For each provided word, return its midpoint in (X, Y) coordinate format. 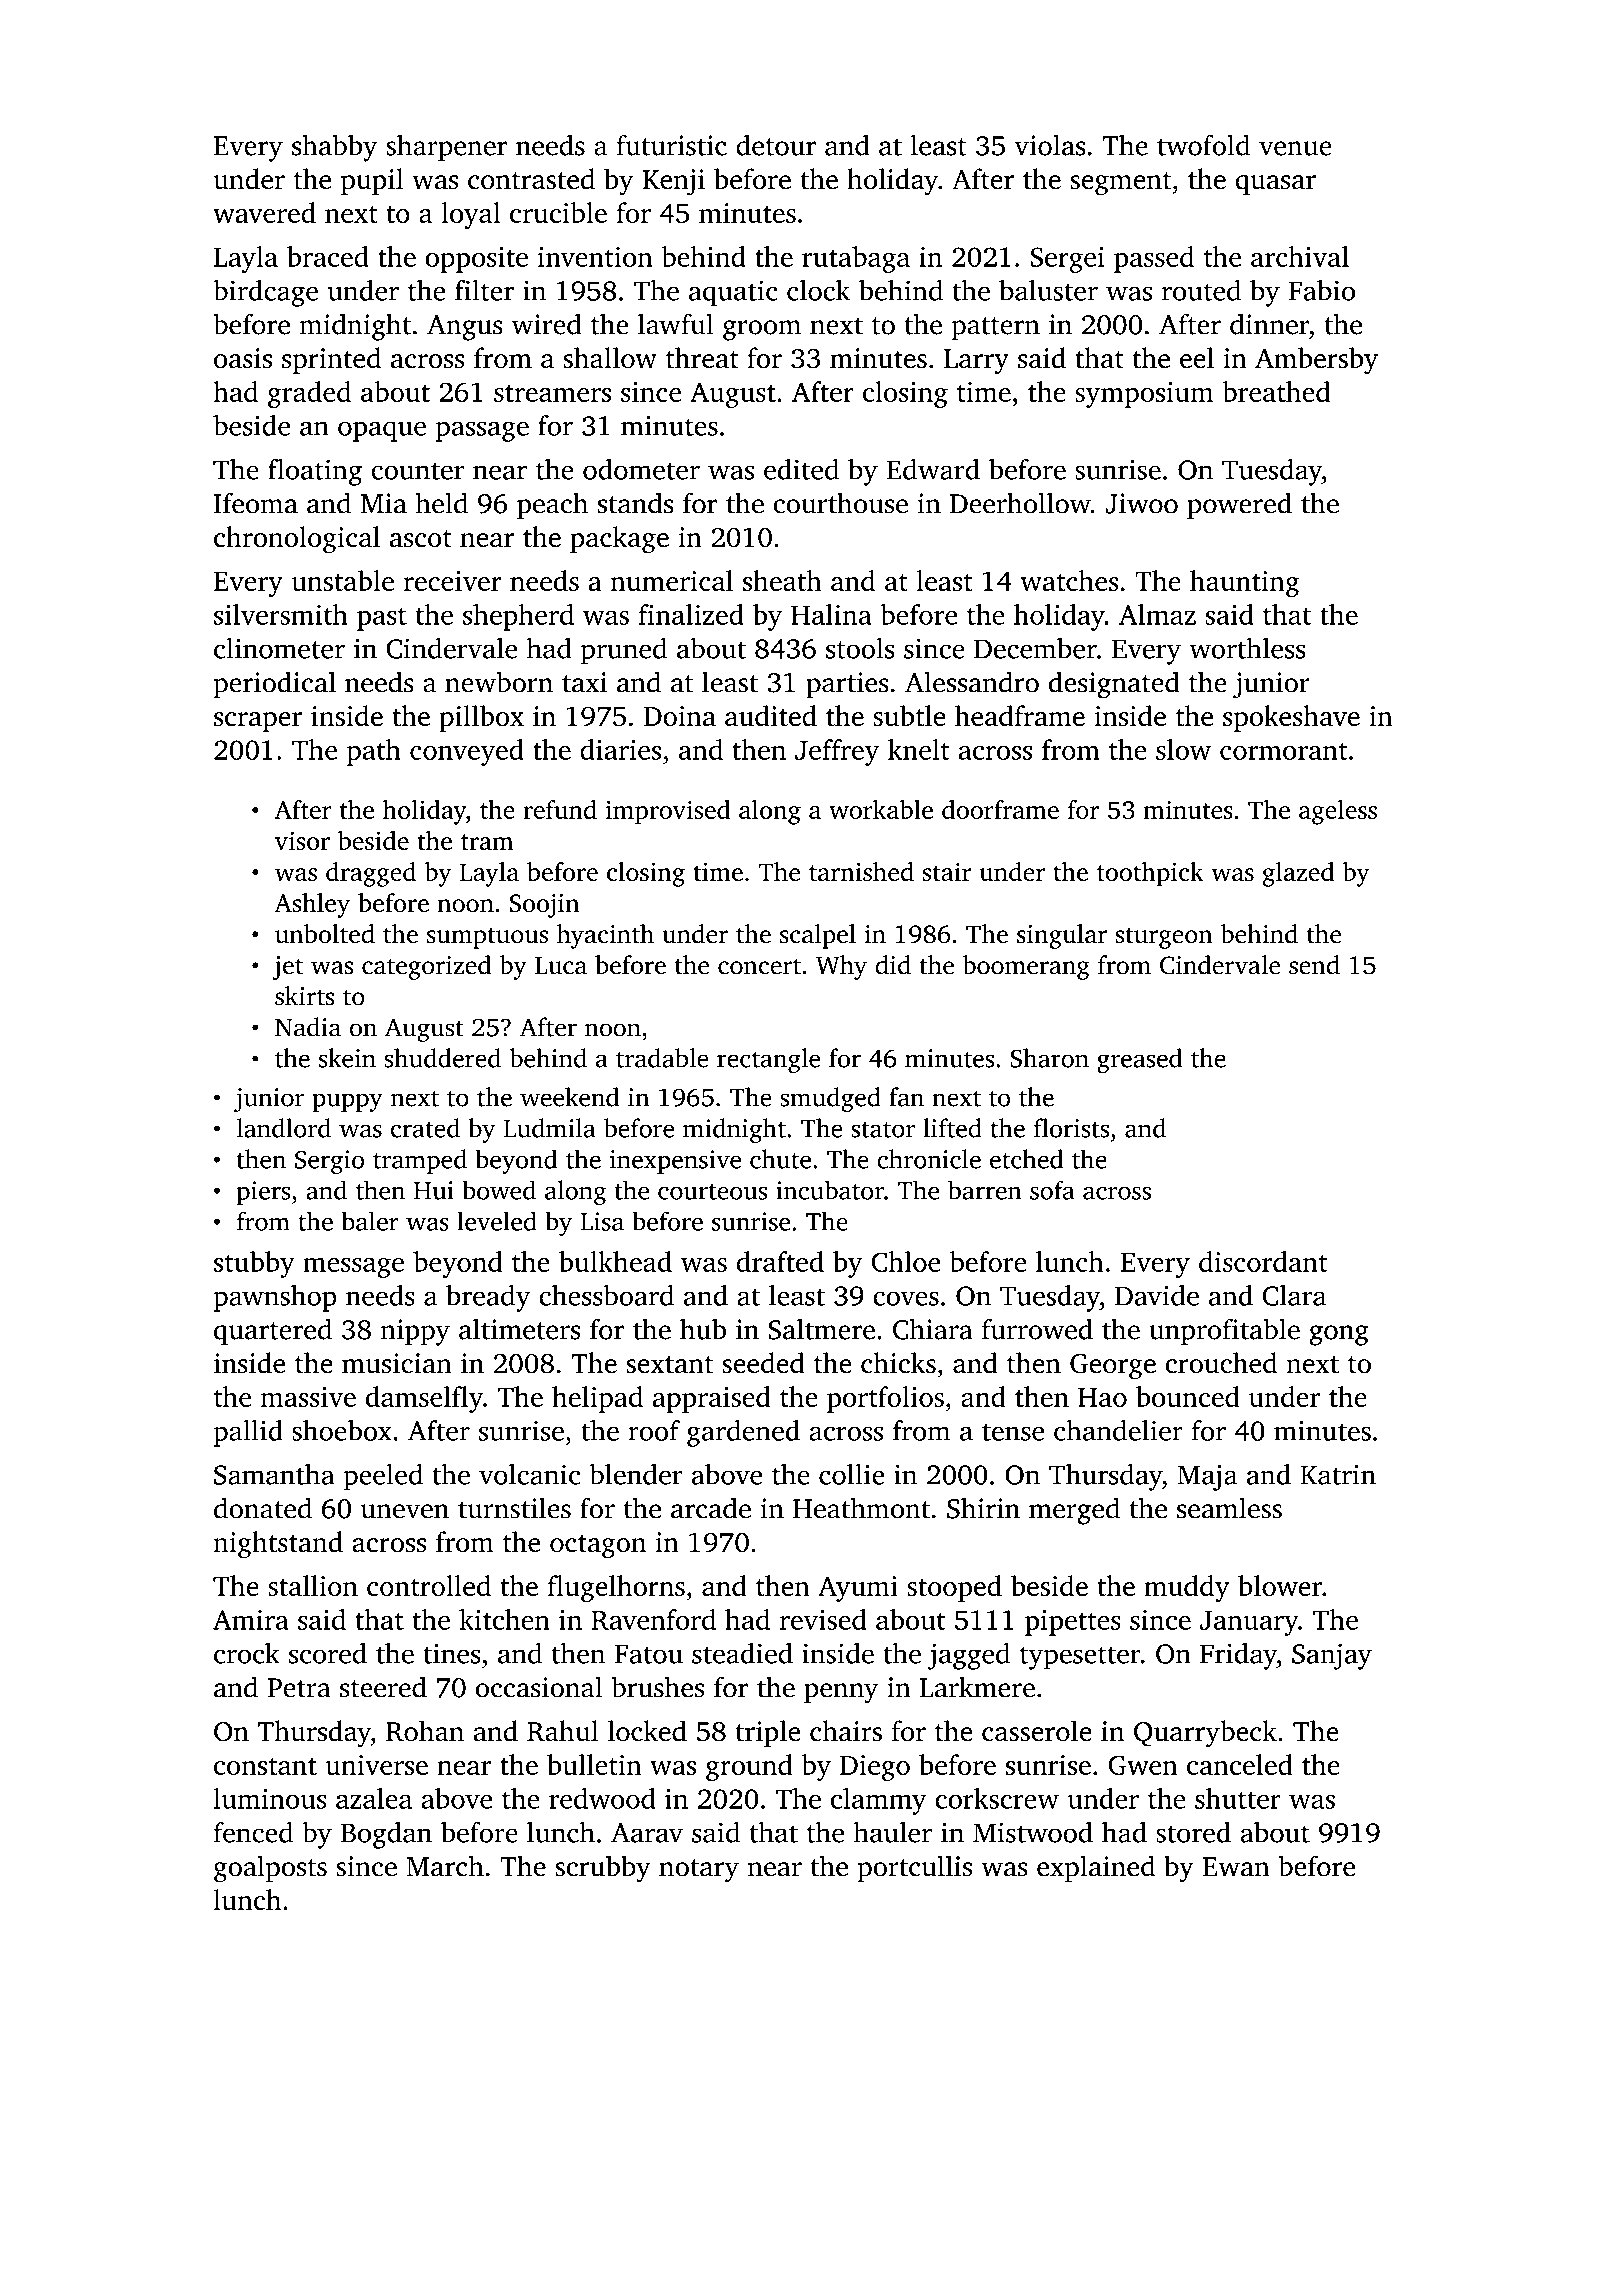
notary (699, 1871)
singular (1062, 936)
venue (1295, 148)
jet (287, 968)
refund (560, 809)
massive (308, 1397)
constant (265, 1766)
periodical (274, 684)
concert (759, 966)
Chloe (905, 1261)
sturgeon (1164, 938)
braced (328, 256)
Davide (1157, 1295)
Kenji (673, 182)
